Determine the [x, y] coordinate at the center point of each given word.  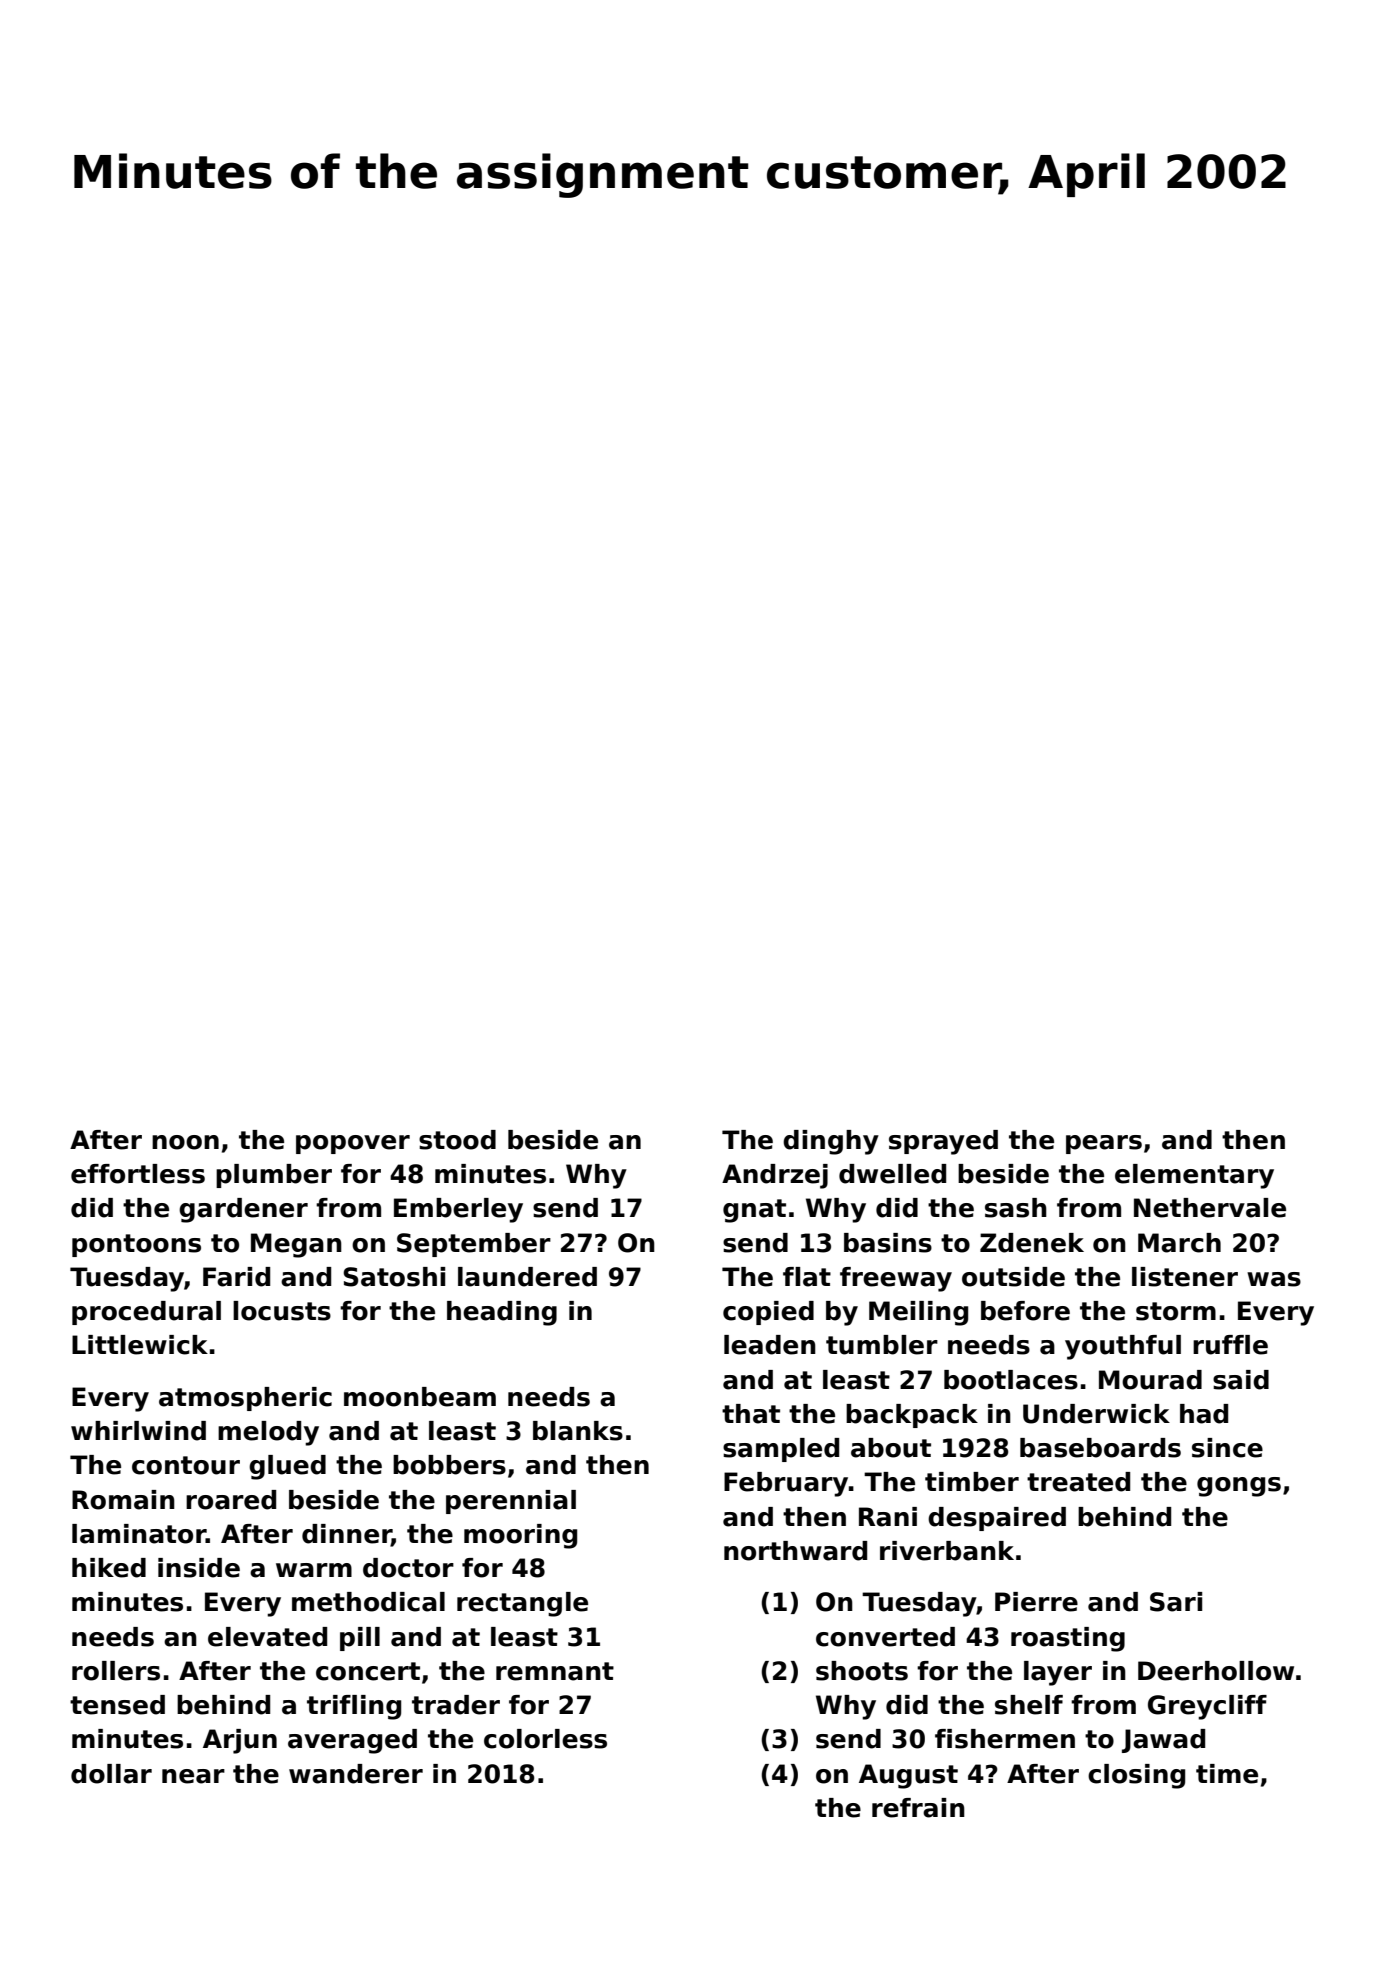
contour [186, 1465]
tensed [117, 1705]
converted [885, 1637]
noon [185, 1142]
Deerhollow [1216, 1671]
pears [1104, 1144]
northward [795, 1551]
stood [457, 1140]
